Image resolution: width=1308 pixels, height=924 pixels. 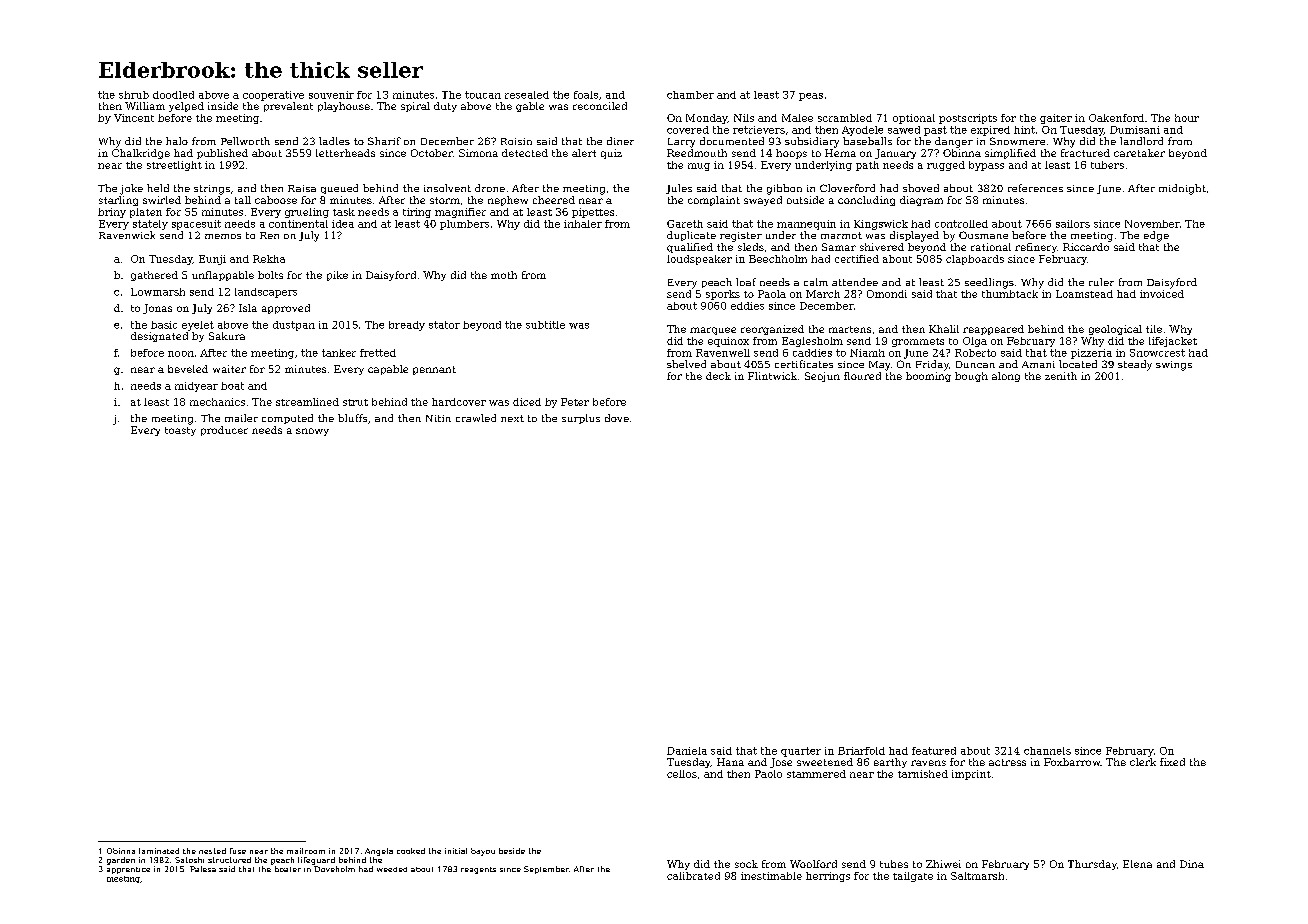 I want to click on Oakenford, so click(x=1116, y=118).
